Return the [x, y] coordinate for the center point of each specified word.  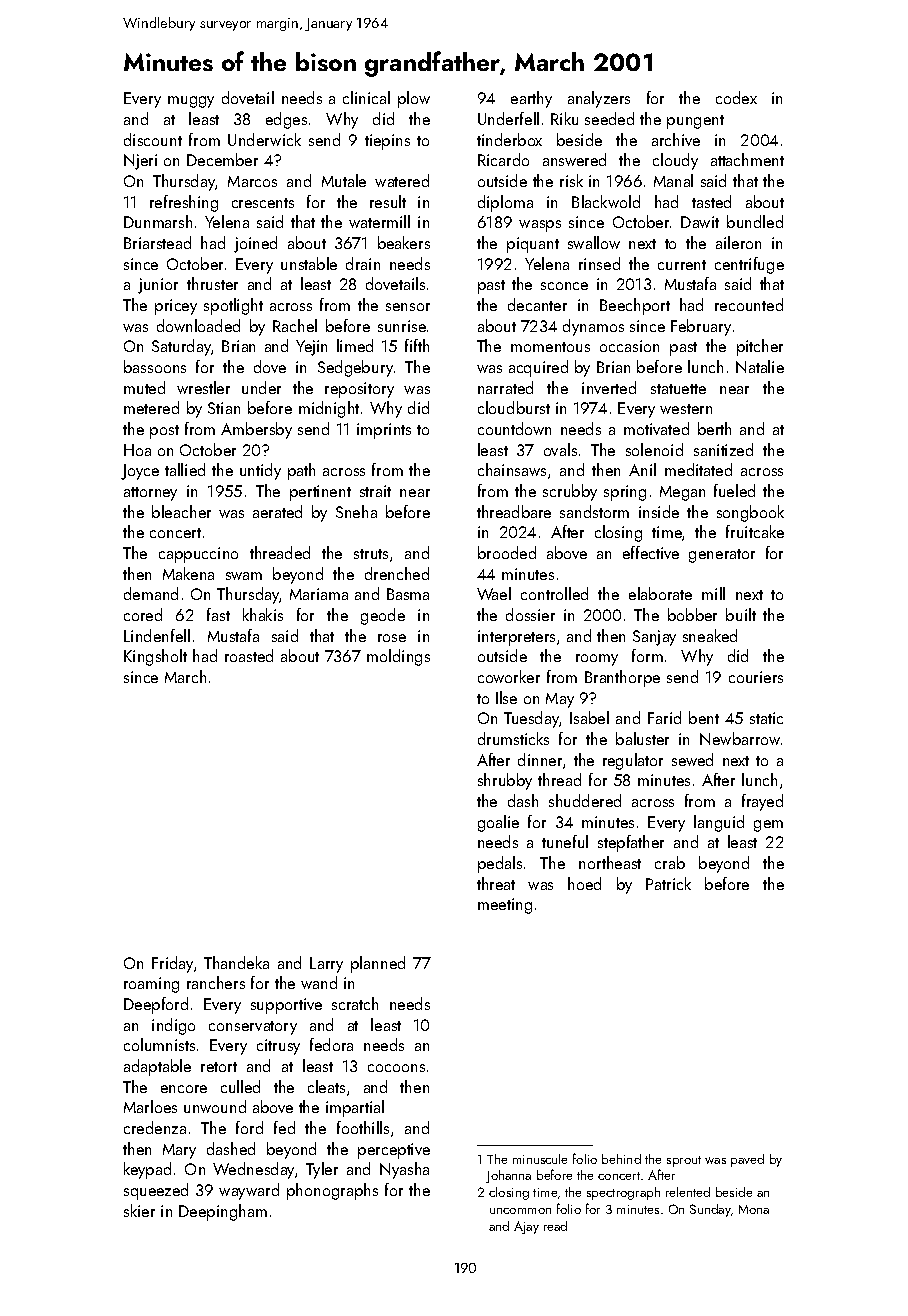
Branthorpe [622, 678]
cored [143, 614]
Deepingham [223, 1212]
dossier [530, 614]
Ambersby [256, 430]
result [388, 201]
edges [286, 120]
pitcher [760, 347]
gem [768, 826]
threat [496, 883]
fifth [417, 345]
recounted [749, 304]
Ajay [526, 1227]
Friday [172, 964]
